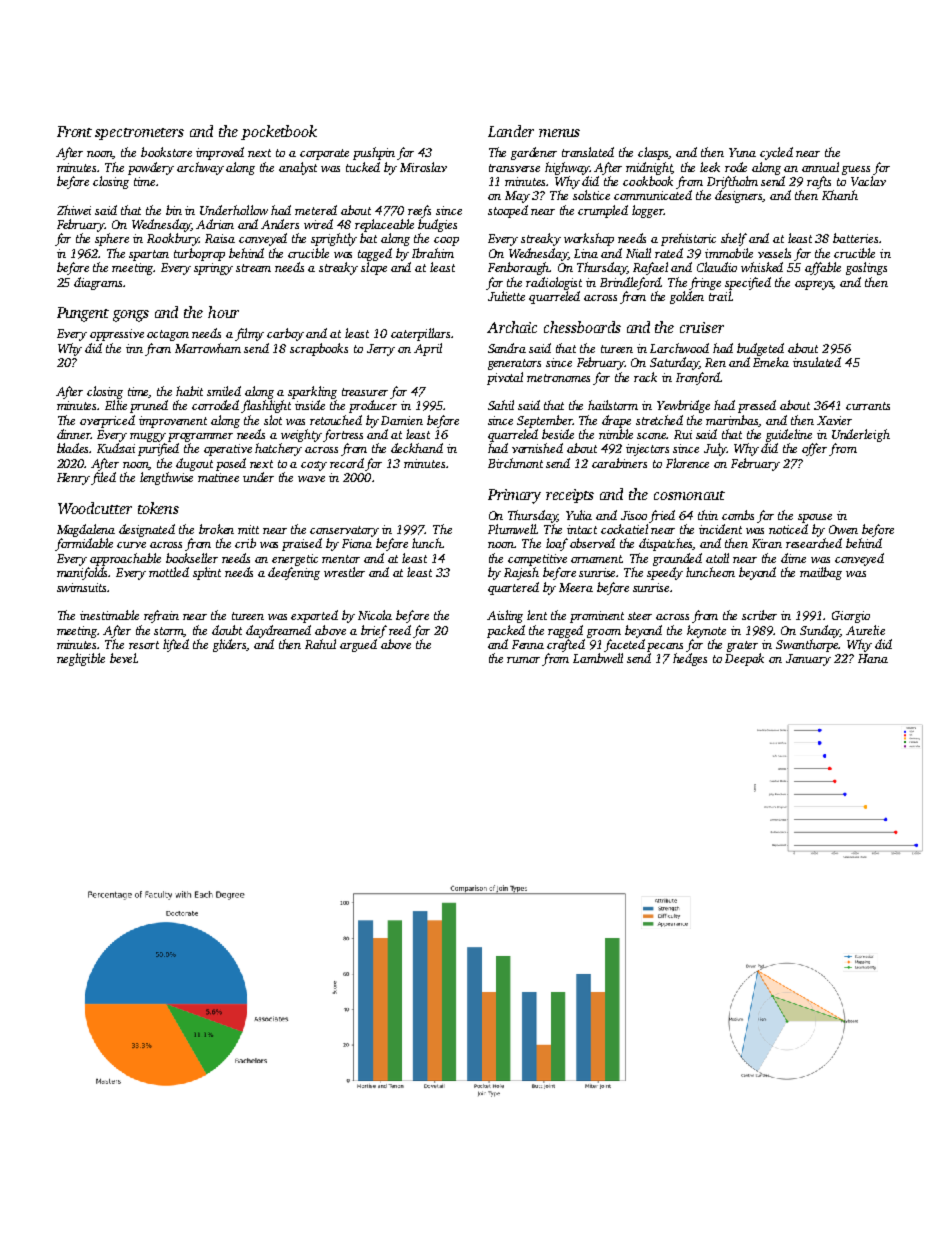 This image has width=952, height=1233. Describe the element at coordinates (514, 496) in the image. I see `Primary` at that location.
